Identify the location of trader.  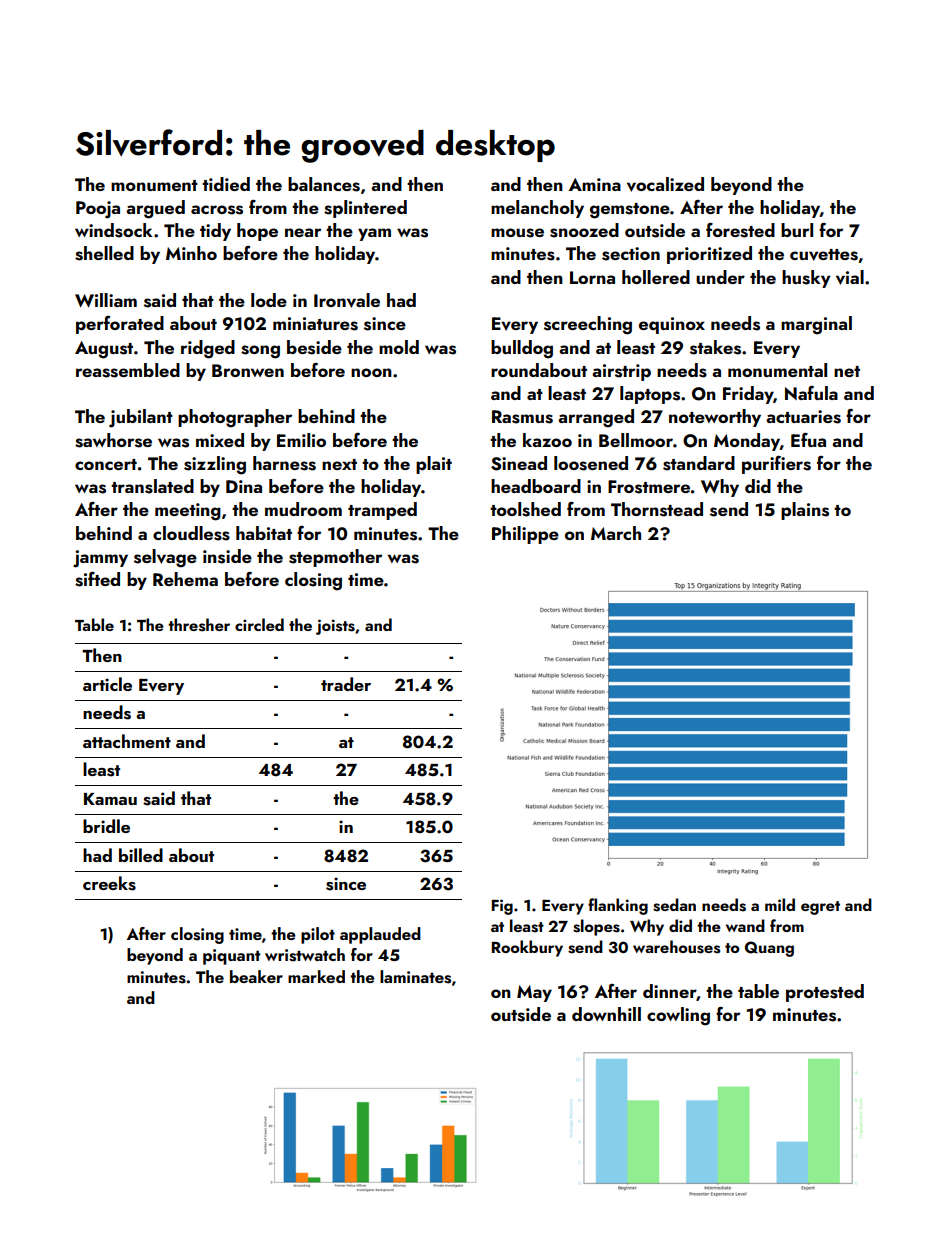
(346, 684).
